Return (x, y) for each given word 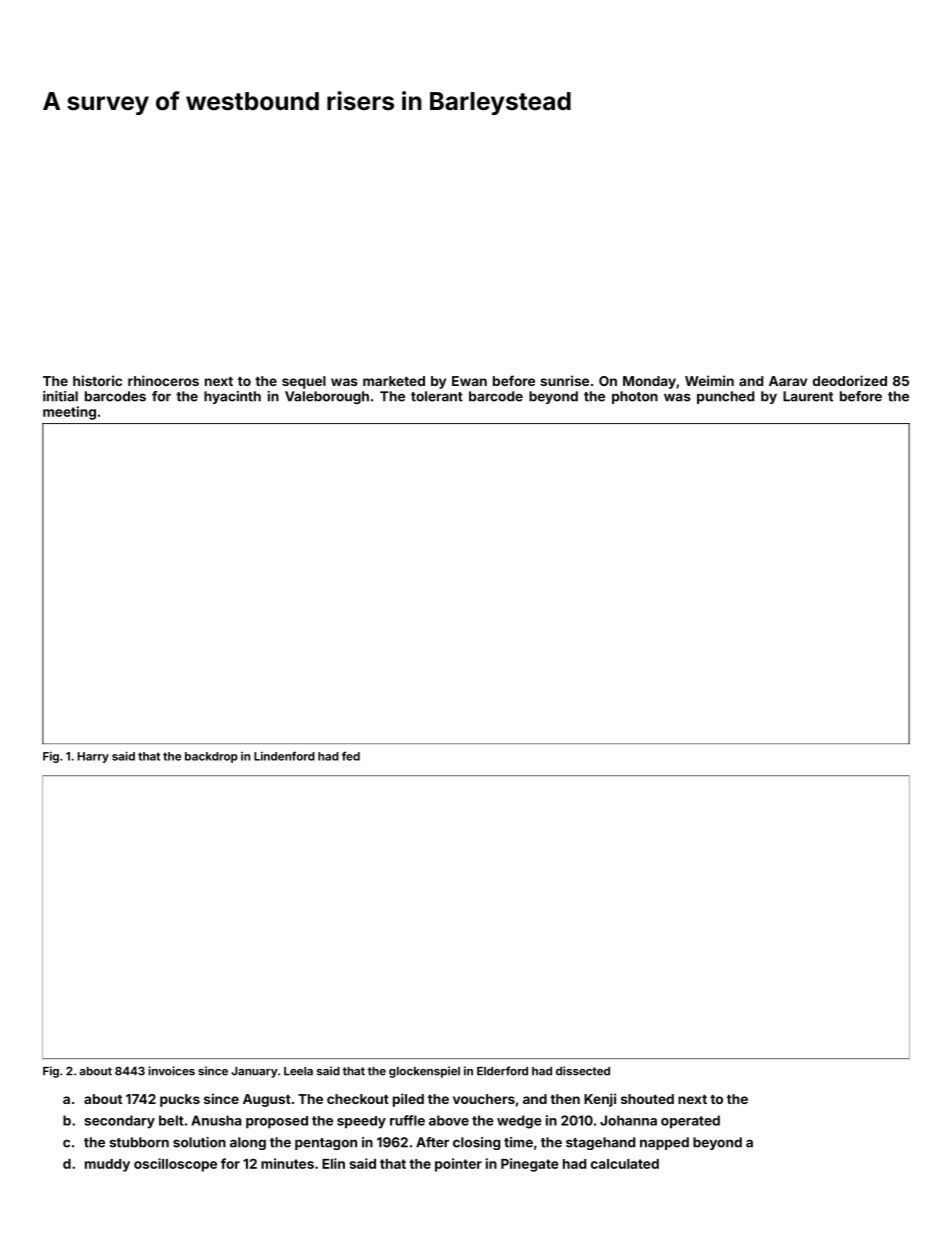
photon (635, 397)
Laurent (808, 396)
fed (351, 756)
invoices (171, 1071)
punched (725, 397)
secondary (120, 1122)
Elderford (502, 1071)
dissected (583, 1071)
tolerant (437, 396)
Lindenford (284, 756)
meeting (69, 413)
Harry (93, 757)
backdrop (211, 757)
